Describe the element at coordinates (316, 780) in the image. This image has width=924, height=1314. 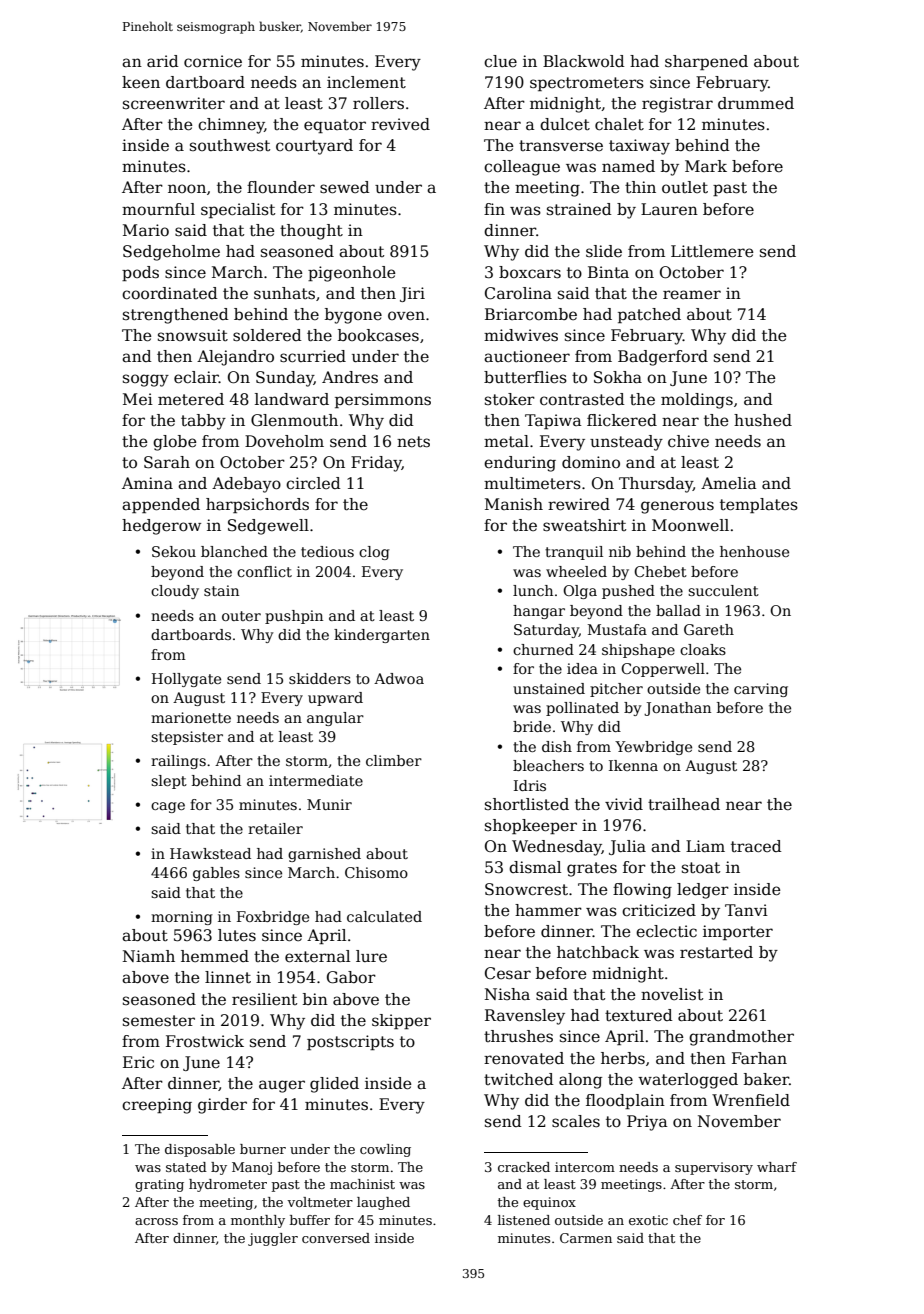
I see `intermediate` at that location.
